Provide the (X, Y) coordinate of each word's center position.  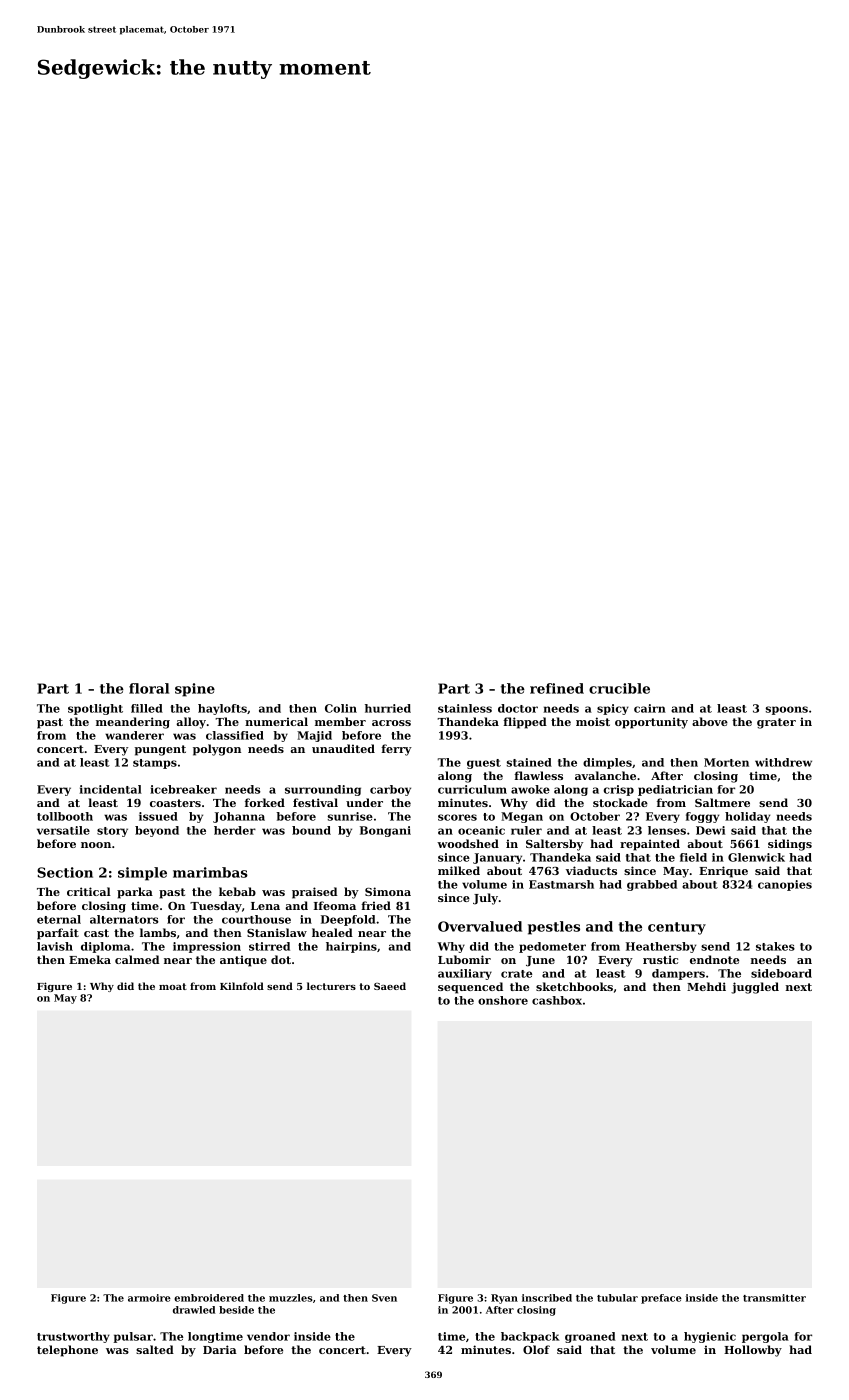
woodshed (468, 843)
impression (207, 947)
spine (195, 690)
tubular (617, 1298)
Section (65, 872)
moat (173, 986)
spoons (787, 710)
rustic (660, 959)
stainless (465, 708)
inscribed (547, 1298)
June (540, 961)
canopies (785, 885)
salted (155, 1349)
